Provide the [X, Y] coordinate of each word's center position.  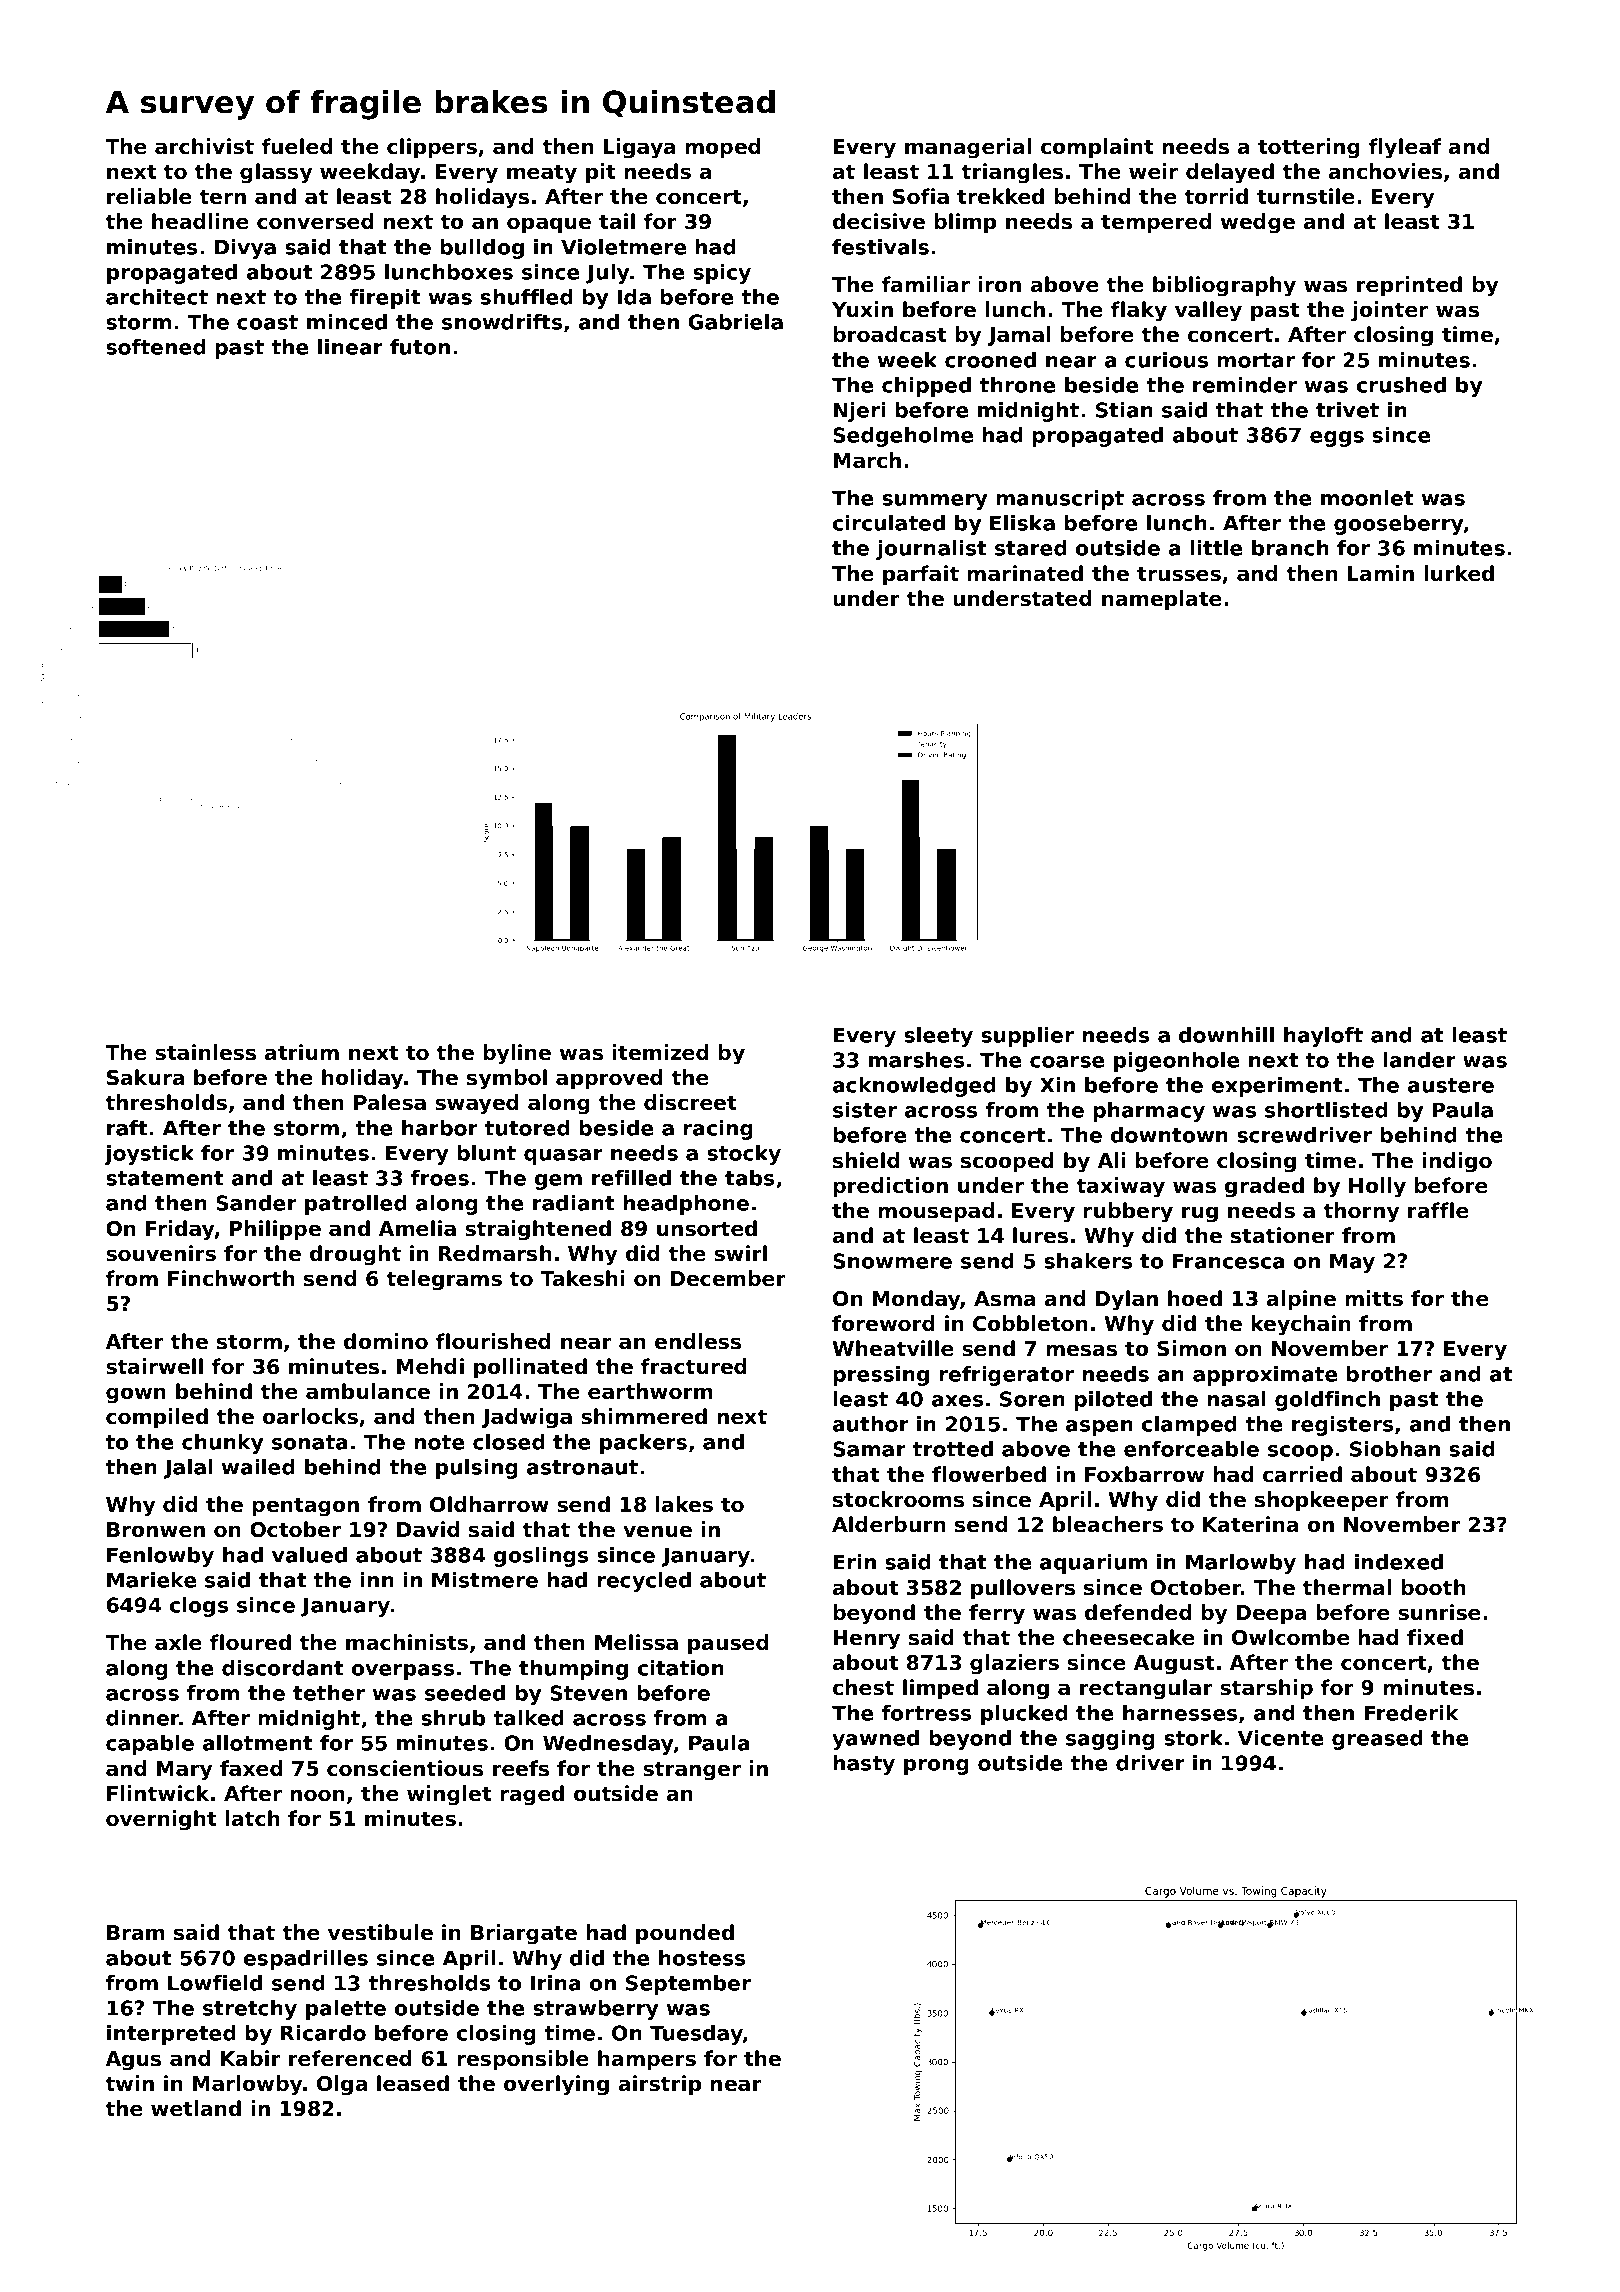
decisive [879, 221]
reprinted [1409, 286]
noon [317, 1795]
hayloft [1323, 1037]
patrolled [356, 1205]
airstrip [660, 2085]
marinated [1025, 573]
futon [420, 347]
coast [267, 322]
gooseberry [1398, 525]
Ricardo [323, 2033]
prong [936, 1767]
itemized [660, 1052]
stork [1193, 1738]
